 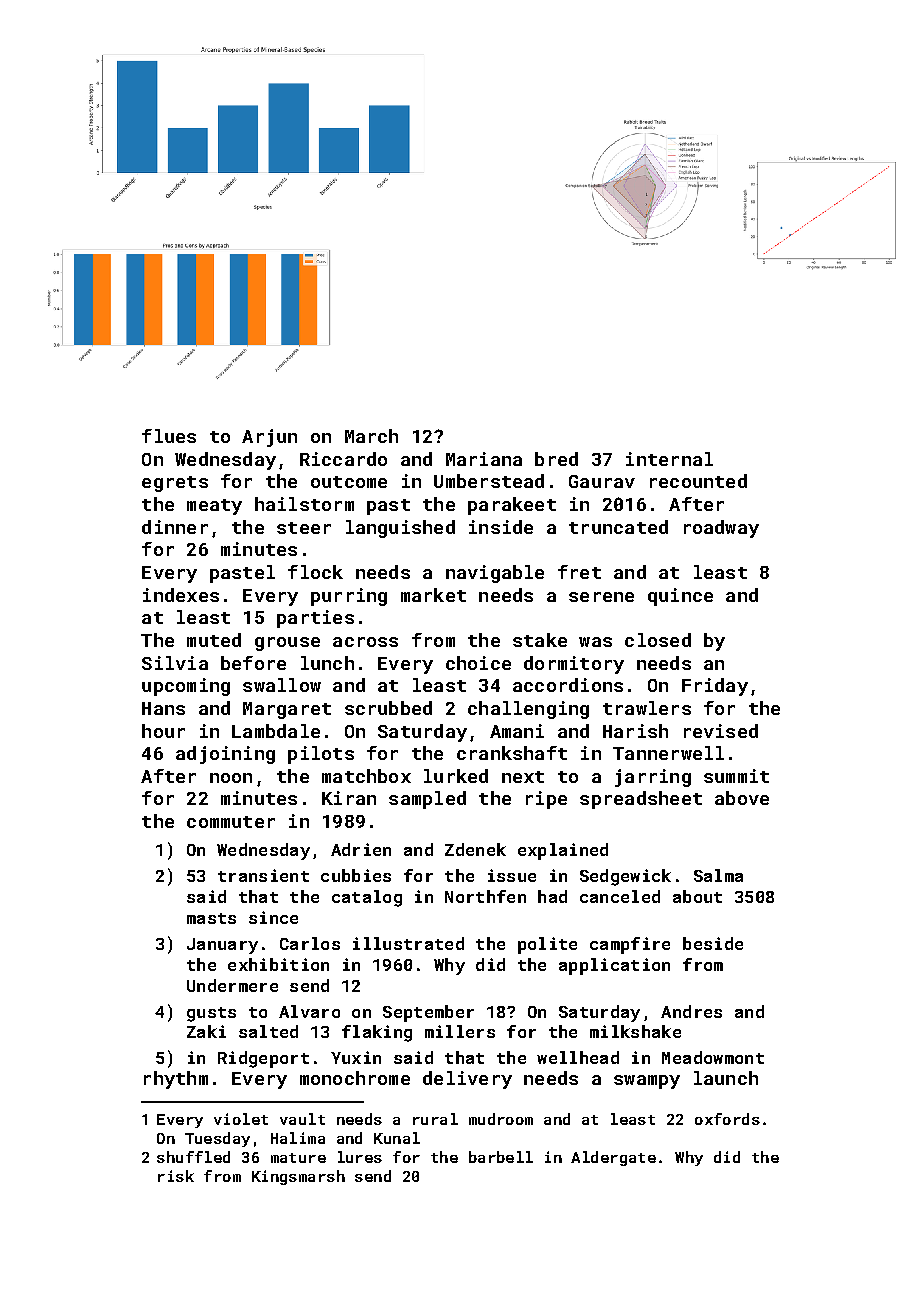 I want to click on sampled, so click(x=427, y=800).
